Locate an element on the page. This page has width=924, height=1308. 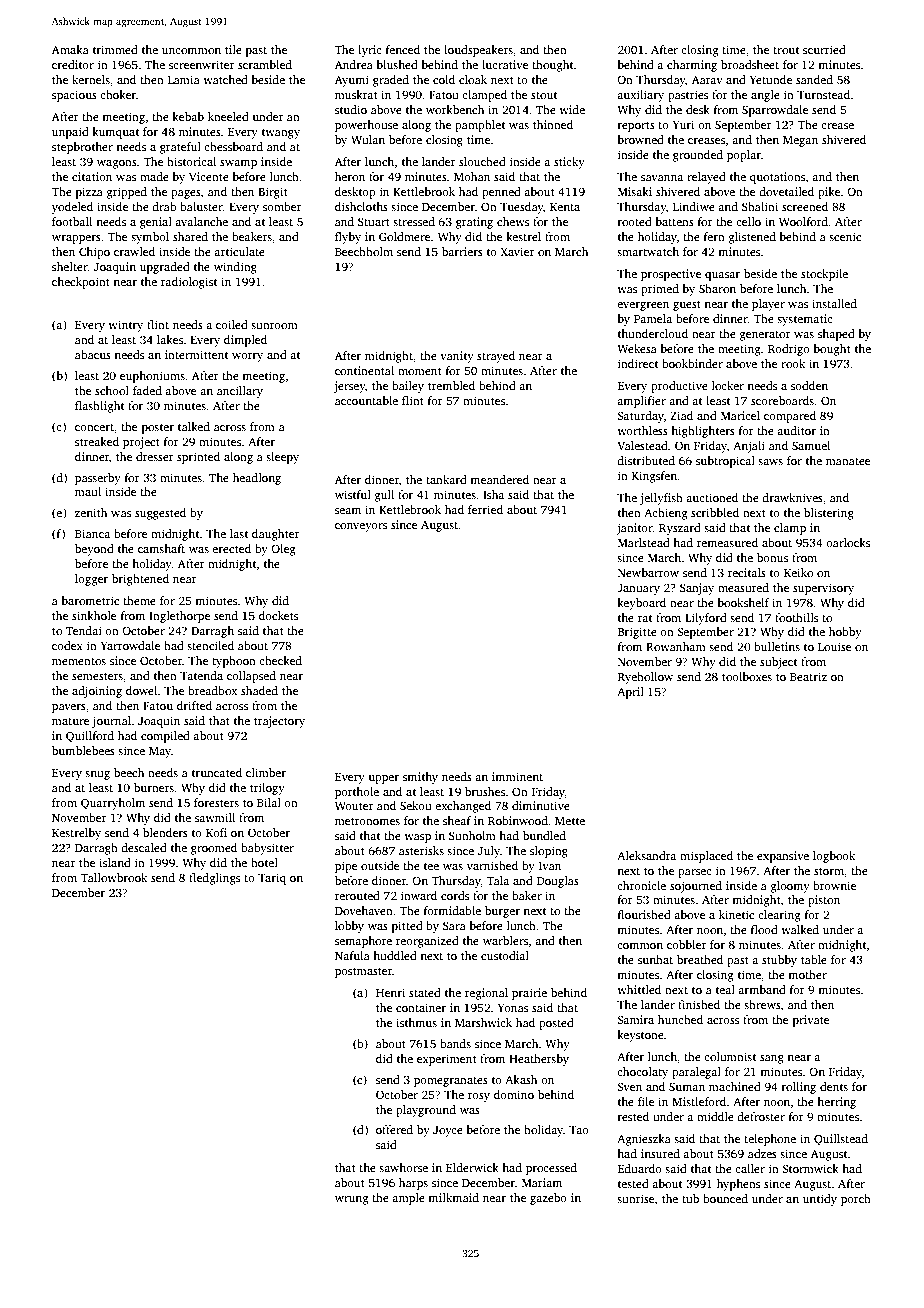
barriers is located at coordinates (462, 251).
